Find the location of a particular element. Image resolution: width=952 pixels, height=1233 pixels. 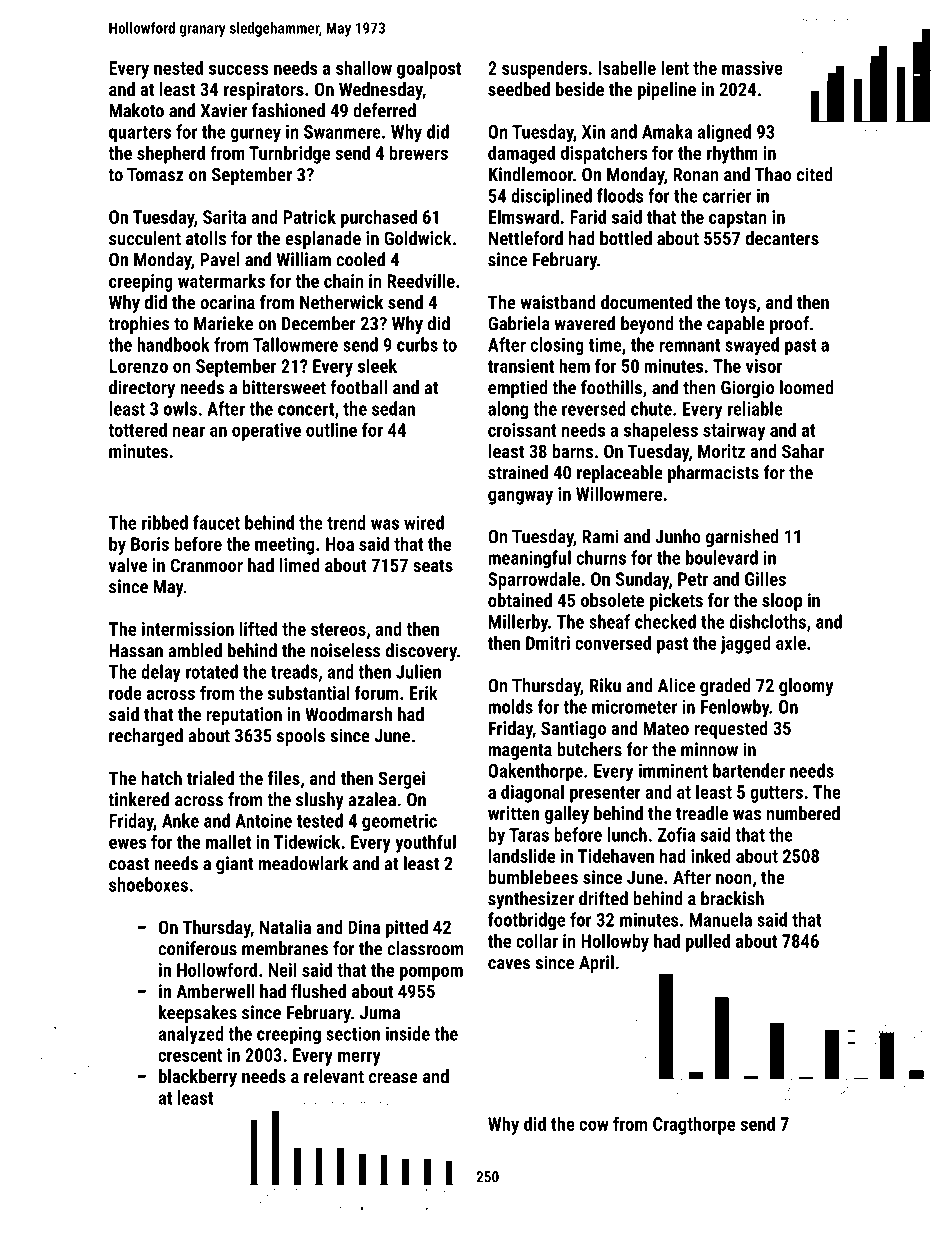

recharged is located at coordinates (146, 737).
